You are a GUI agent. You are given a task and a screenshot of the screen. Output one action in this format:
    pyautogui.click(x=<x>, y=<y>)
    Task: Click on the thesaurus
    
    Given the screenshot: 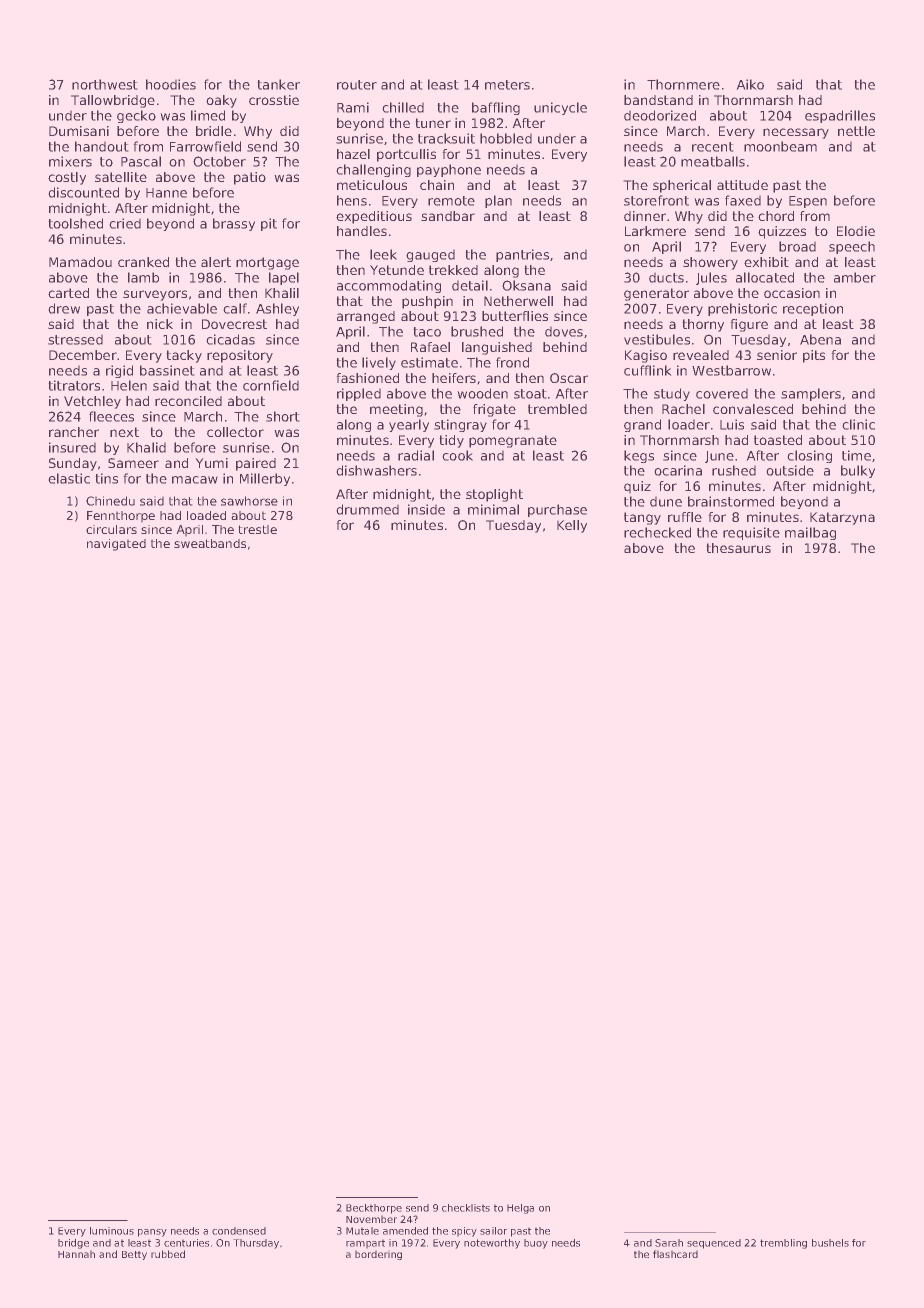 What is the action you would take?
    pyautogui.click(x=739, y=548)
